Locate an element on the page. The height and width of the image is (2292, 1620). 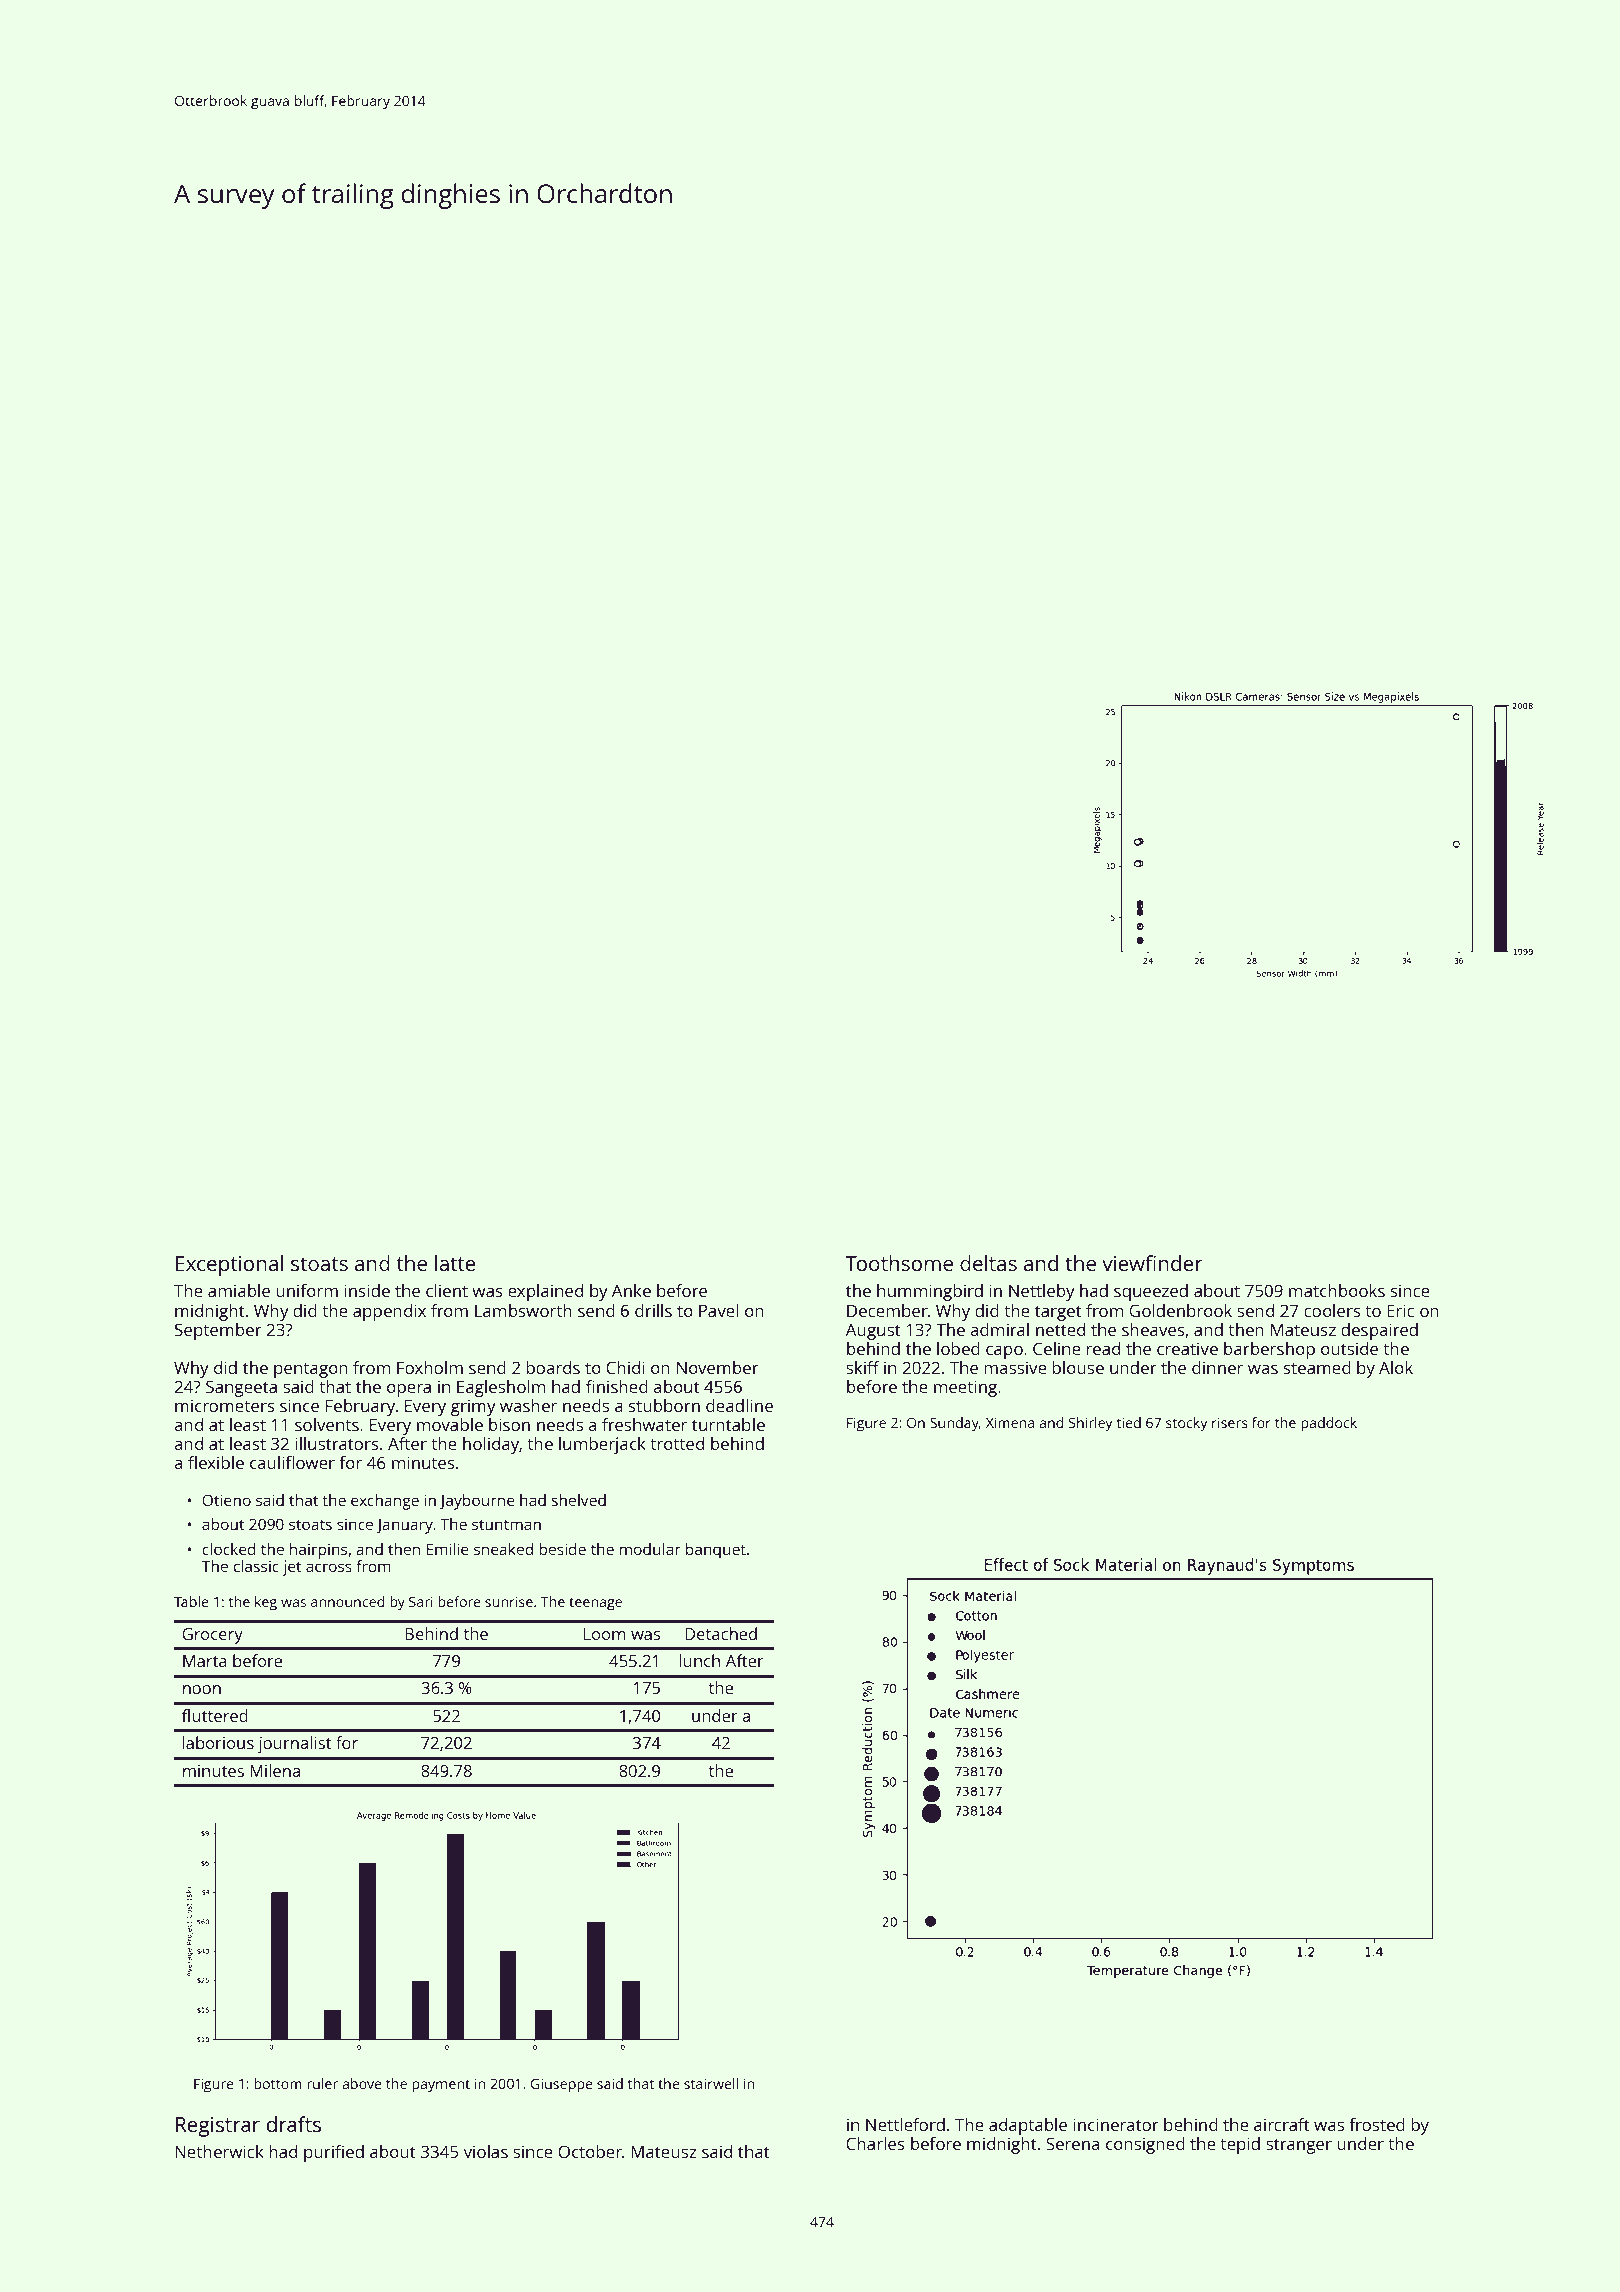
purified is located at coordinates (334, 2153).
